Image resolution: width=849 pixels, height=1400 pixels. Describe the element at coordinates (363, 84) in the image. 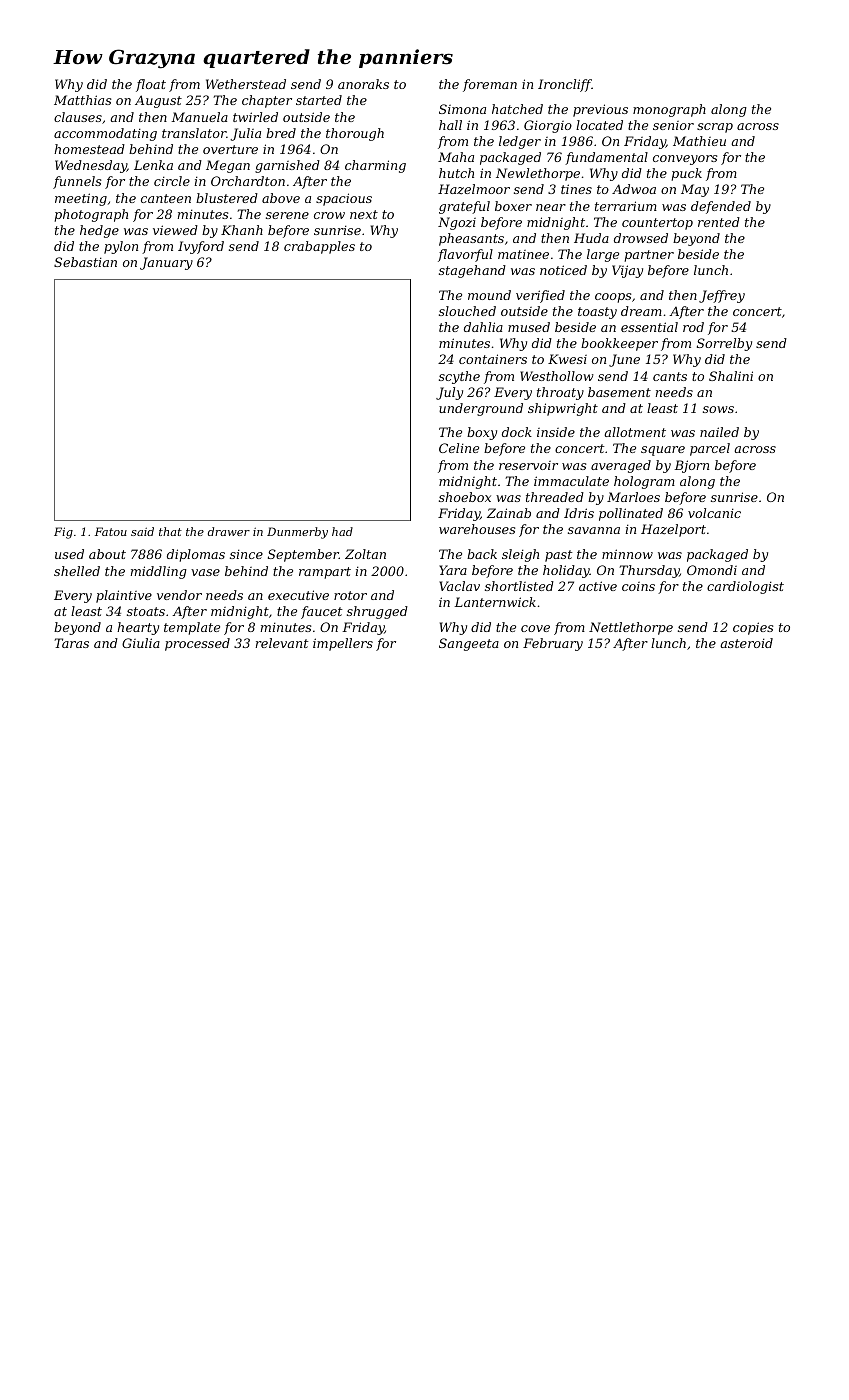

I see `anoraks` at that location.
